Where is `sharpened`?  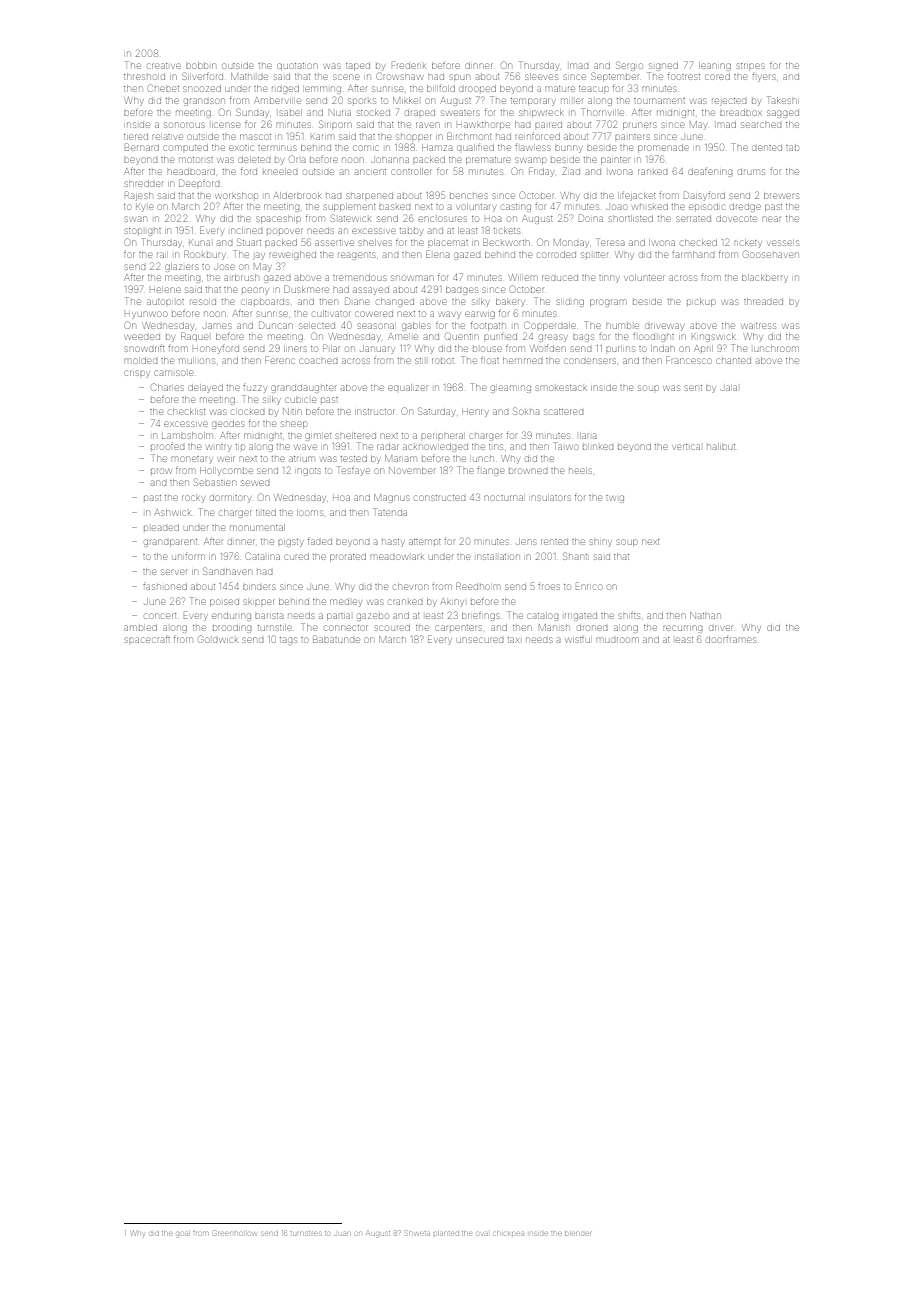 sharpened is located at coordinates (369, 196).
